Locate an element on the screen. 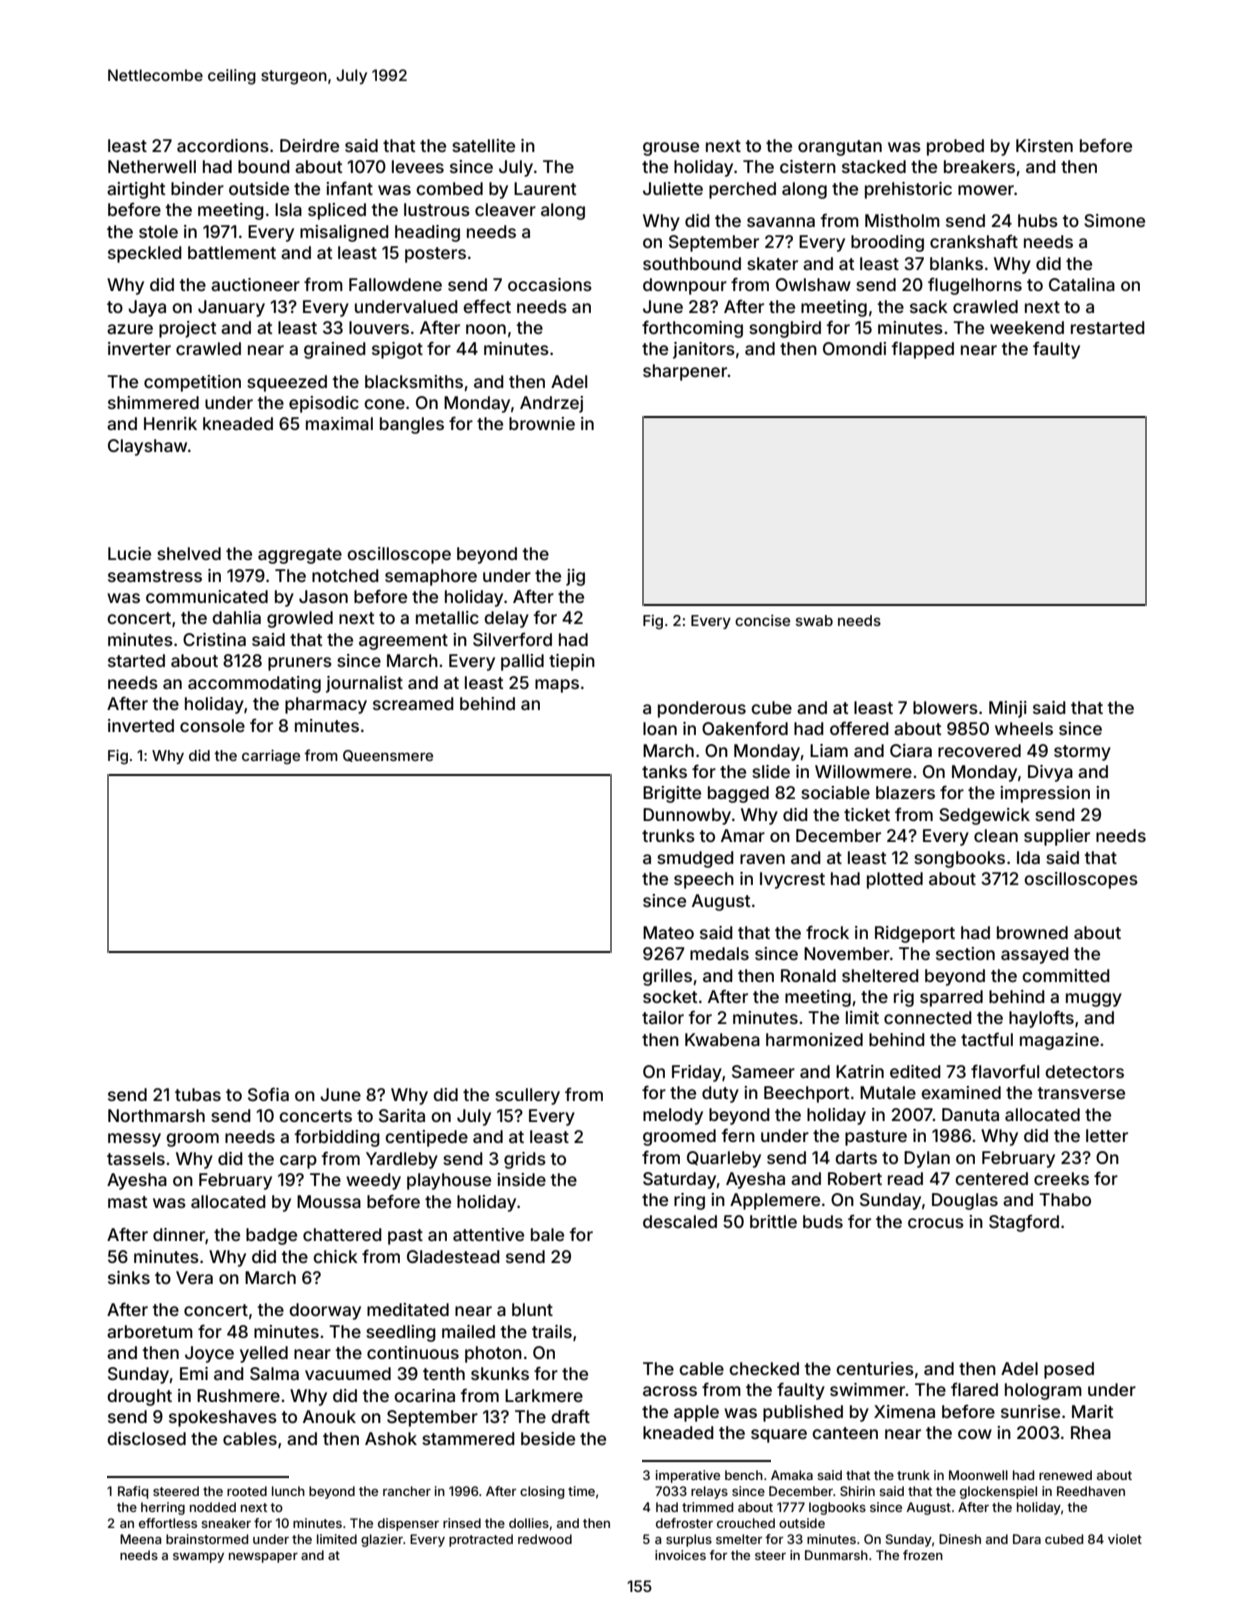 The width and height of the screenshot is (1254, 1623). Sofia is located at coordinates (268, 1094).
